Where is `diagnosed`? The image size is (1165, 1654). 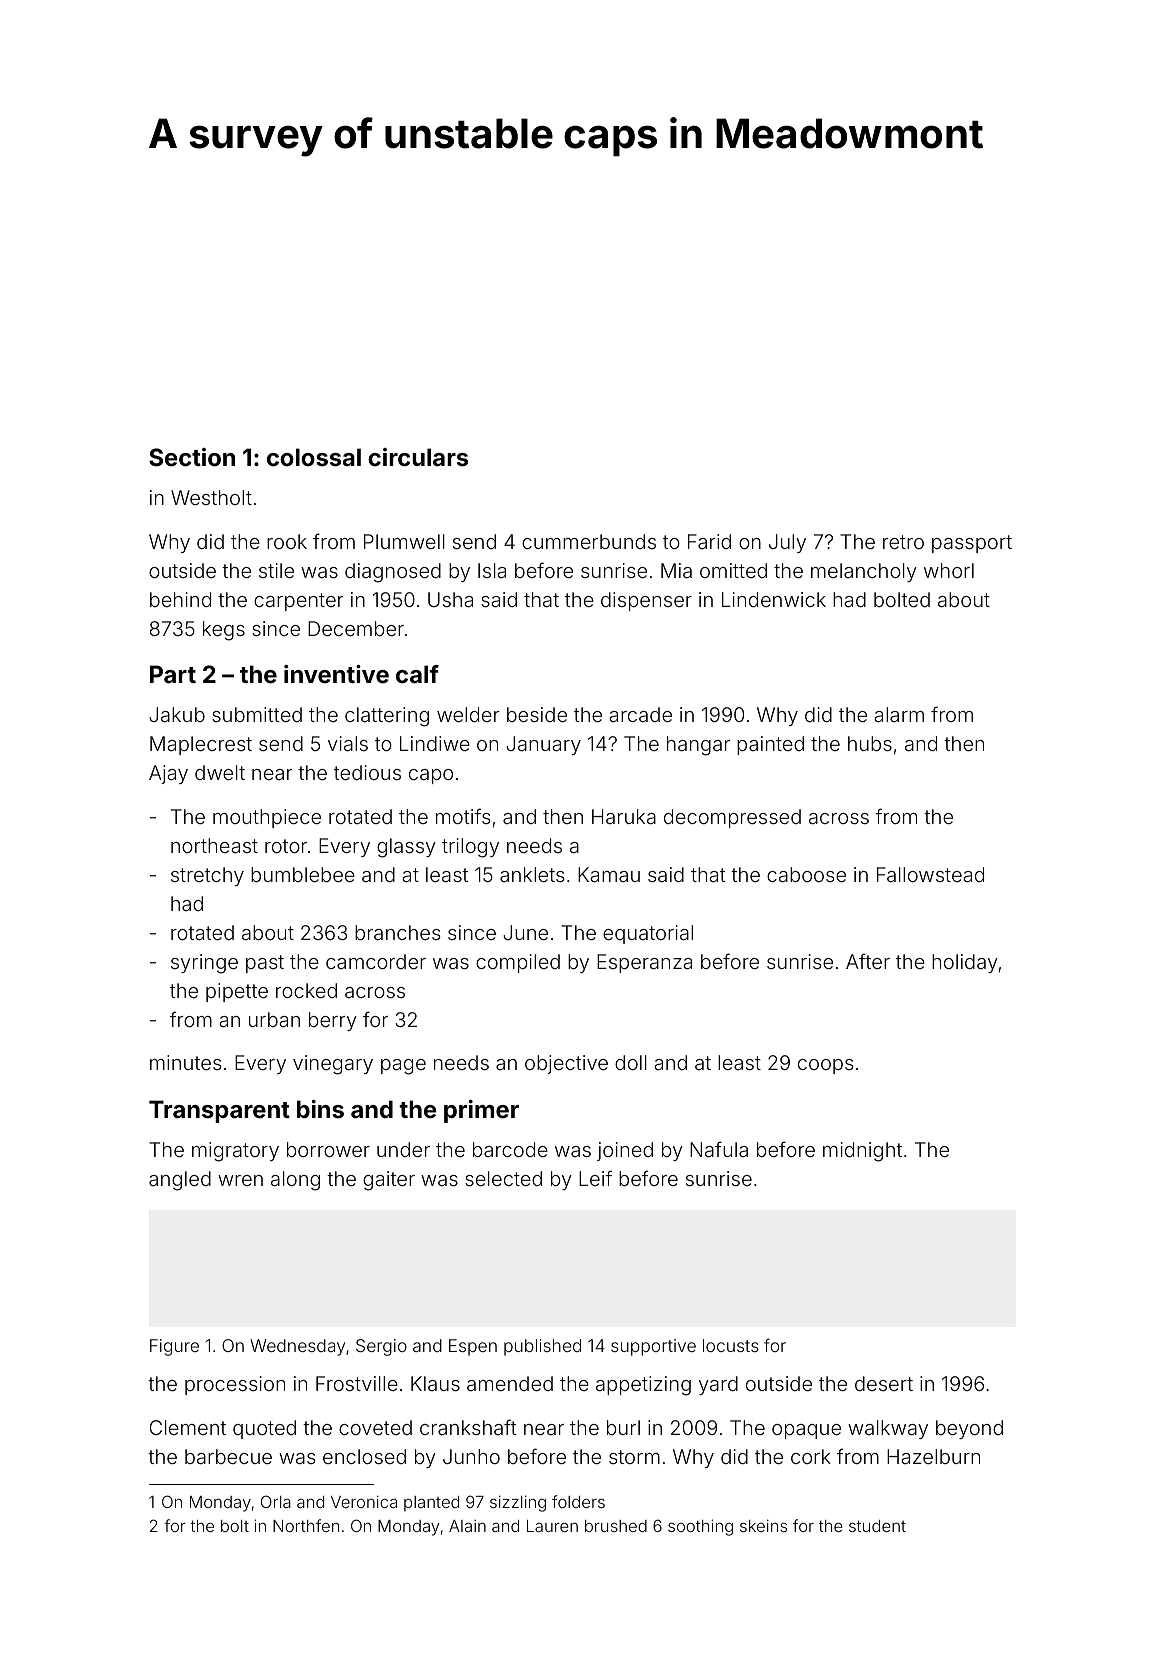
diagnosed is located at coordinates (393, 573).
